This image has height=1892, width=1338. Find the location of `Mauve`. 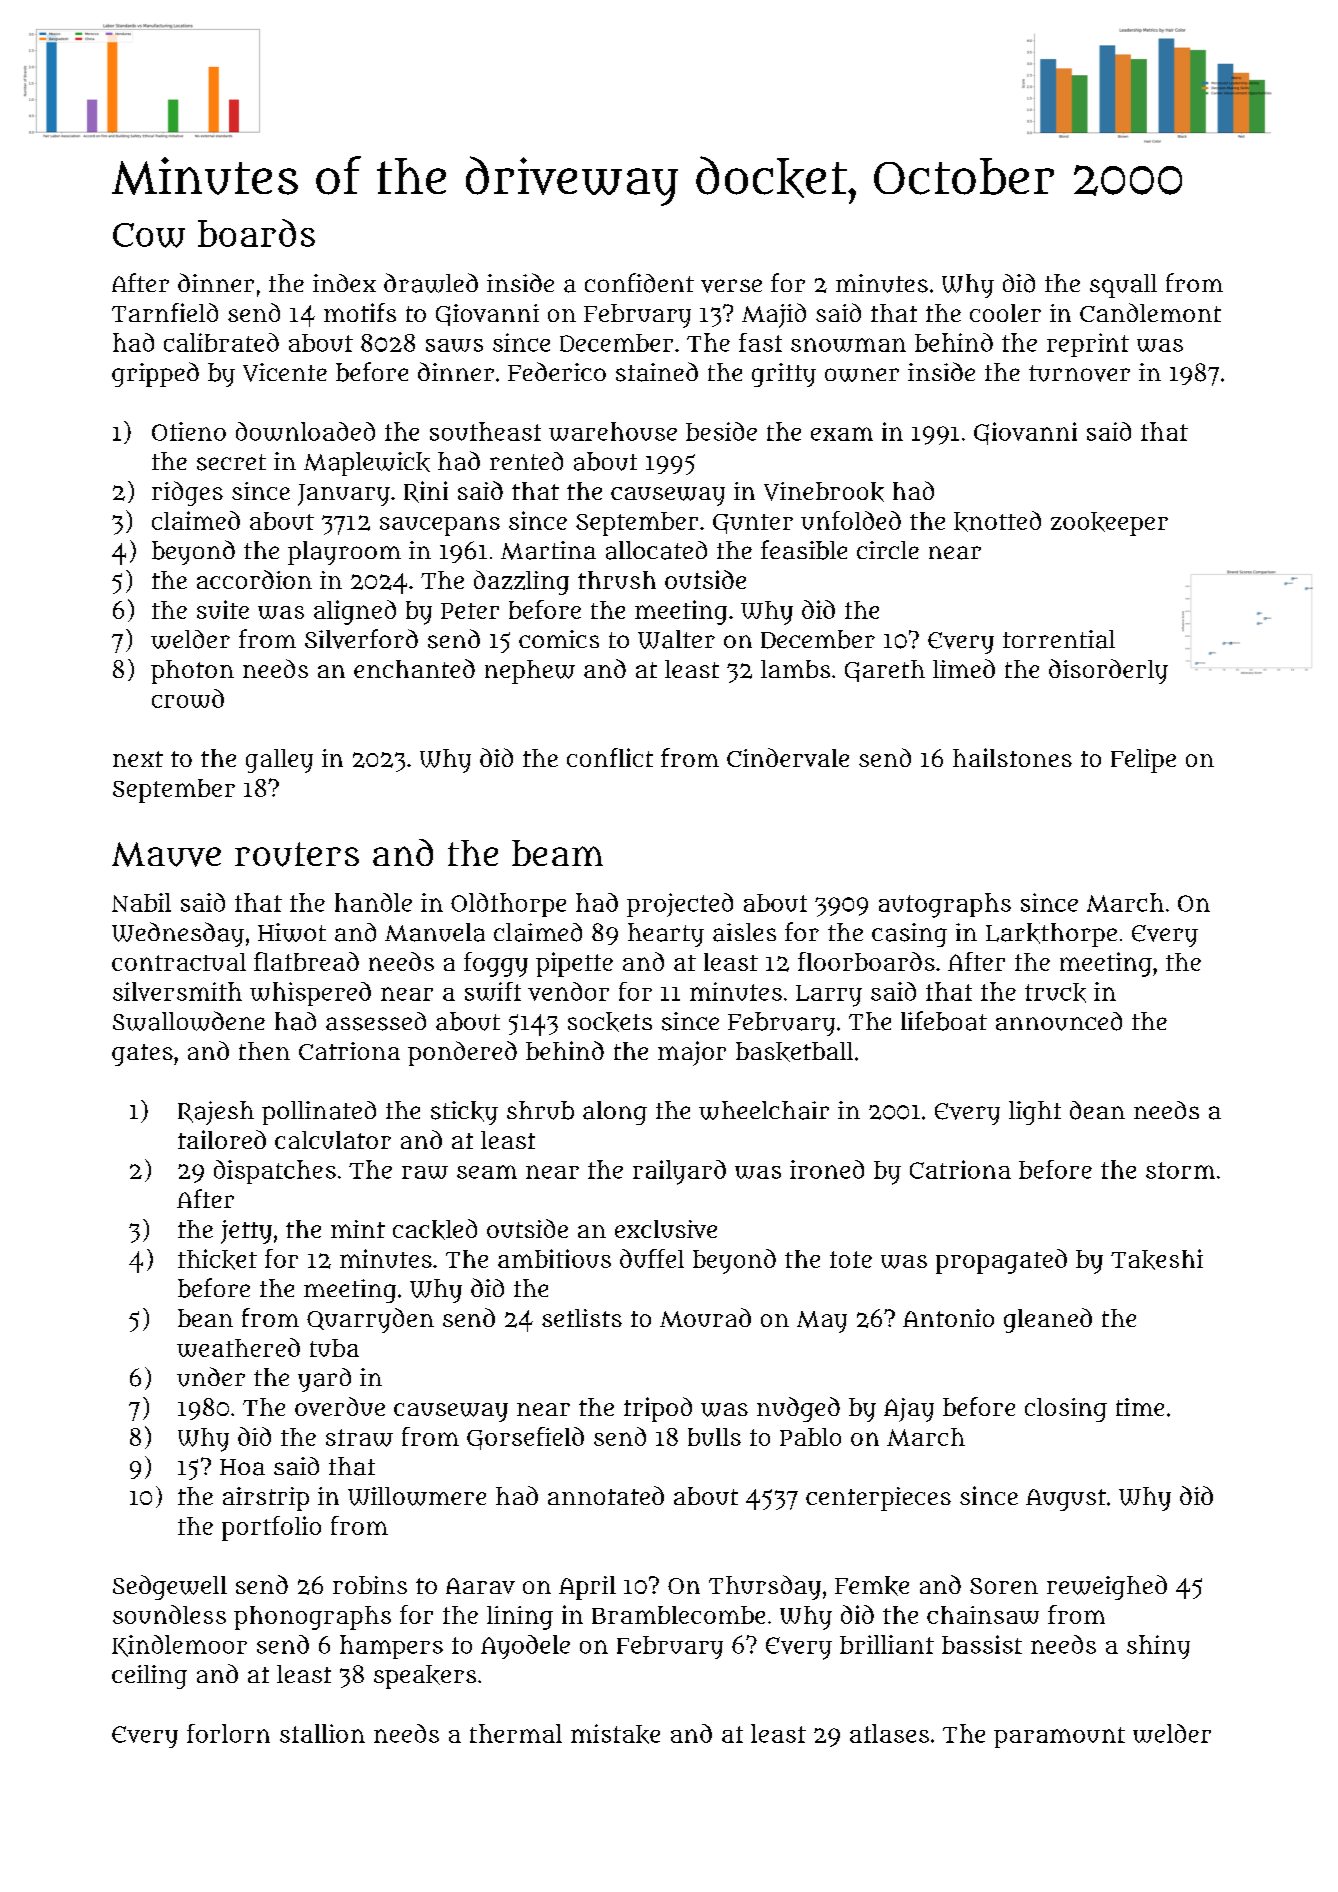

Mauve is located at coordinates (166, 854).
